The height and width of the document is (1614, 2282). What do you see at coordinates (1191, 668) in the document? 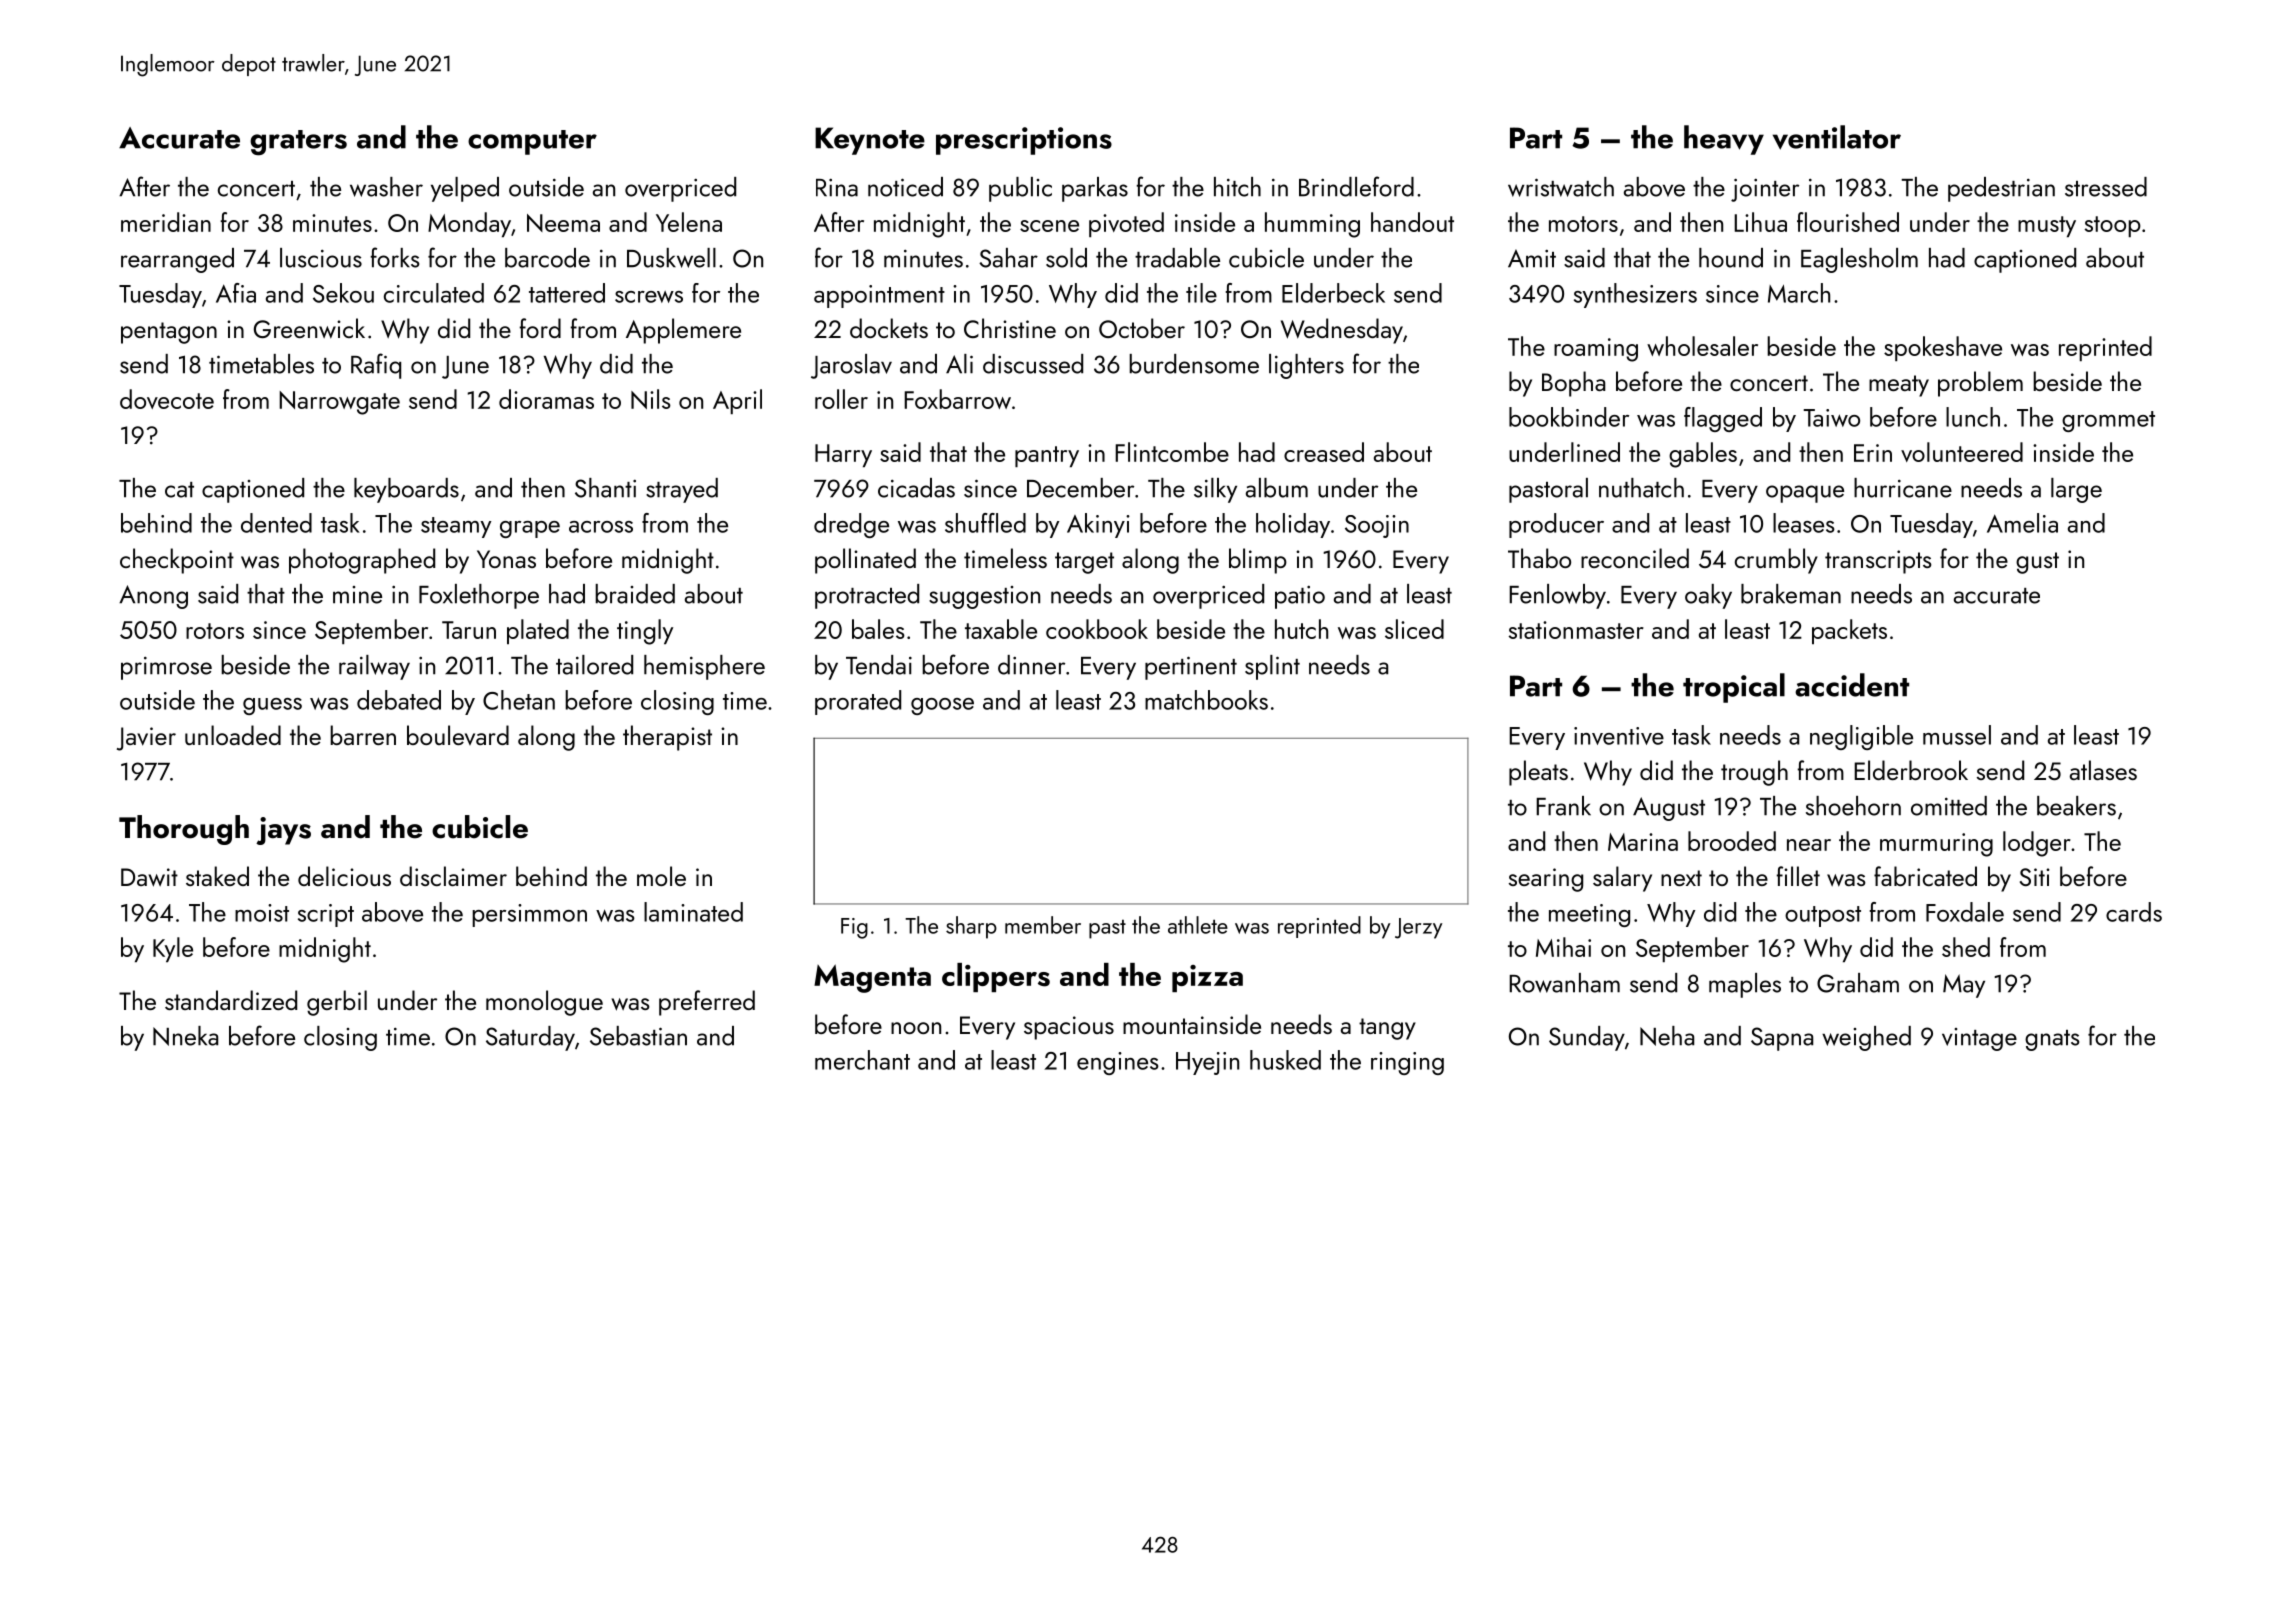
I see `pertinent` at bounding box center [1191, 668].
